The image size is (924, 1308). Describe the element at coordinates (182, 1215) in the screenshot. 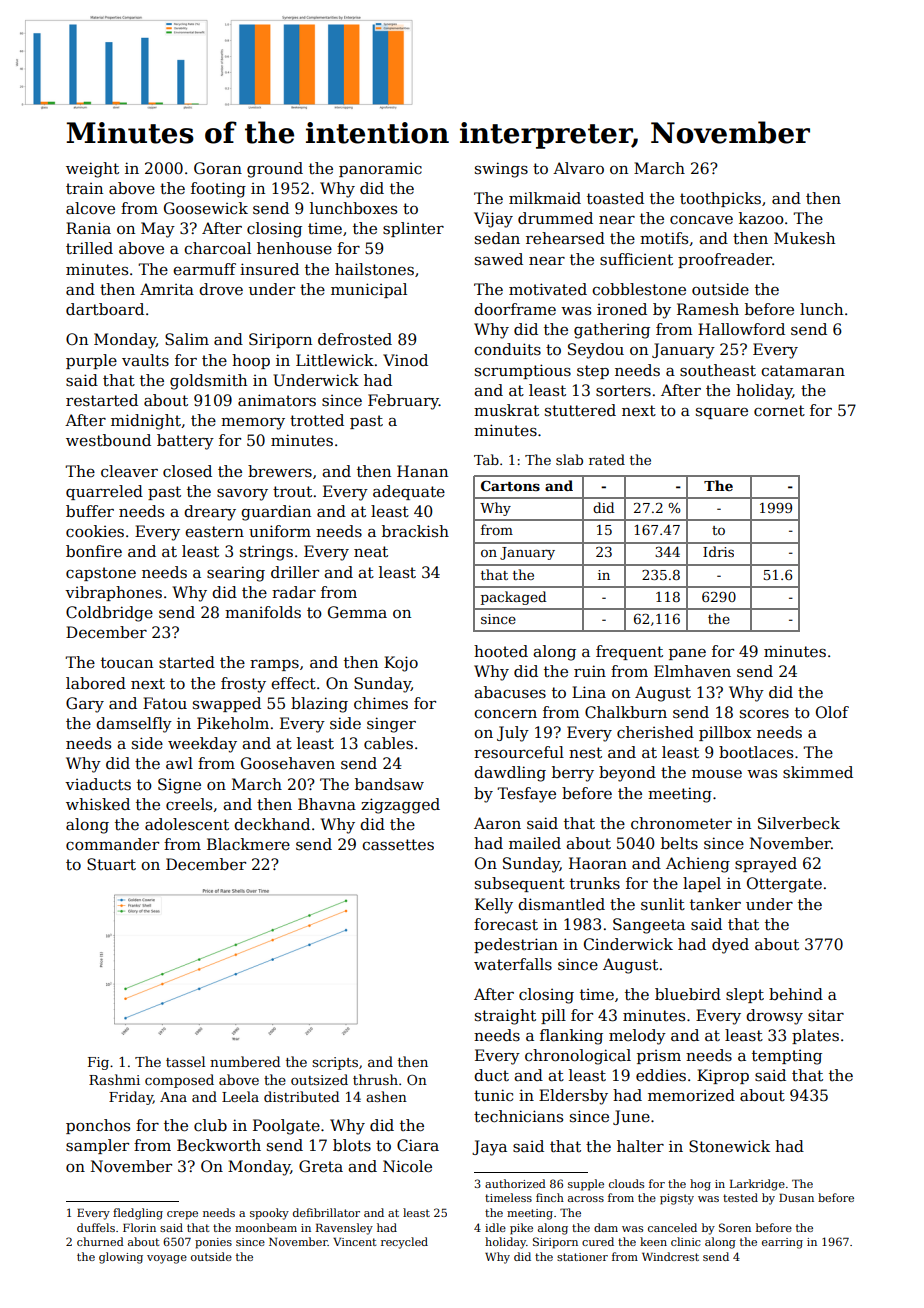

I see `crepe` at that location.
